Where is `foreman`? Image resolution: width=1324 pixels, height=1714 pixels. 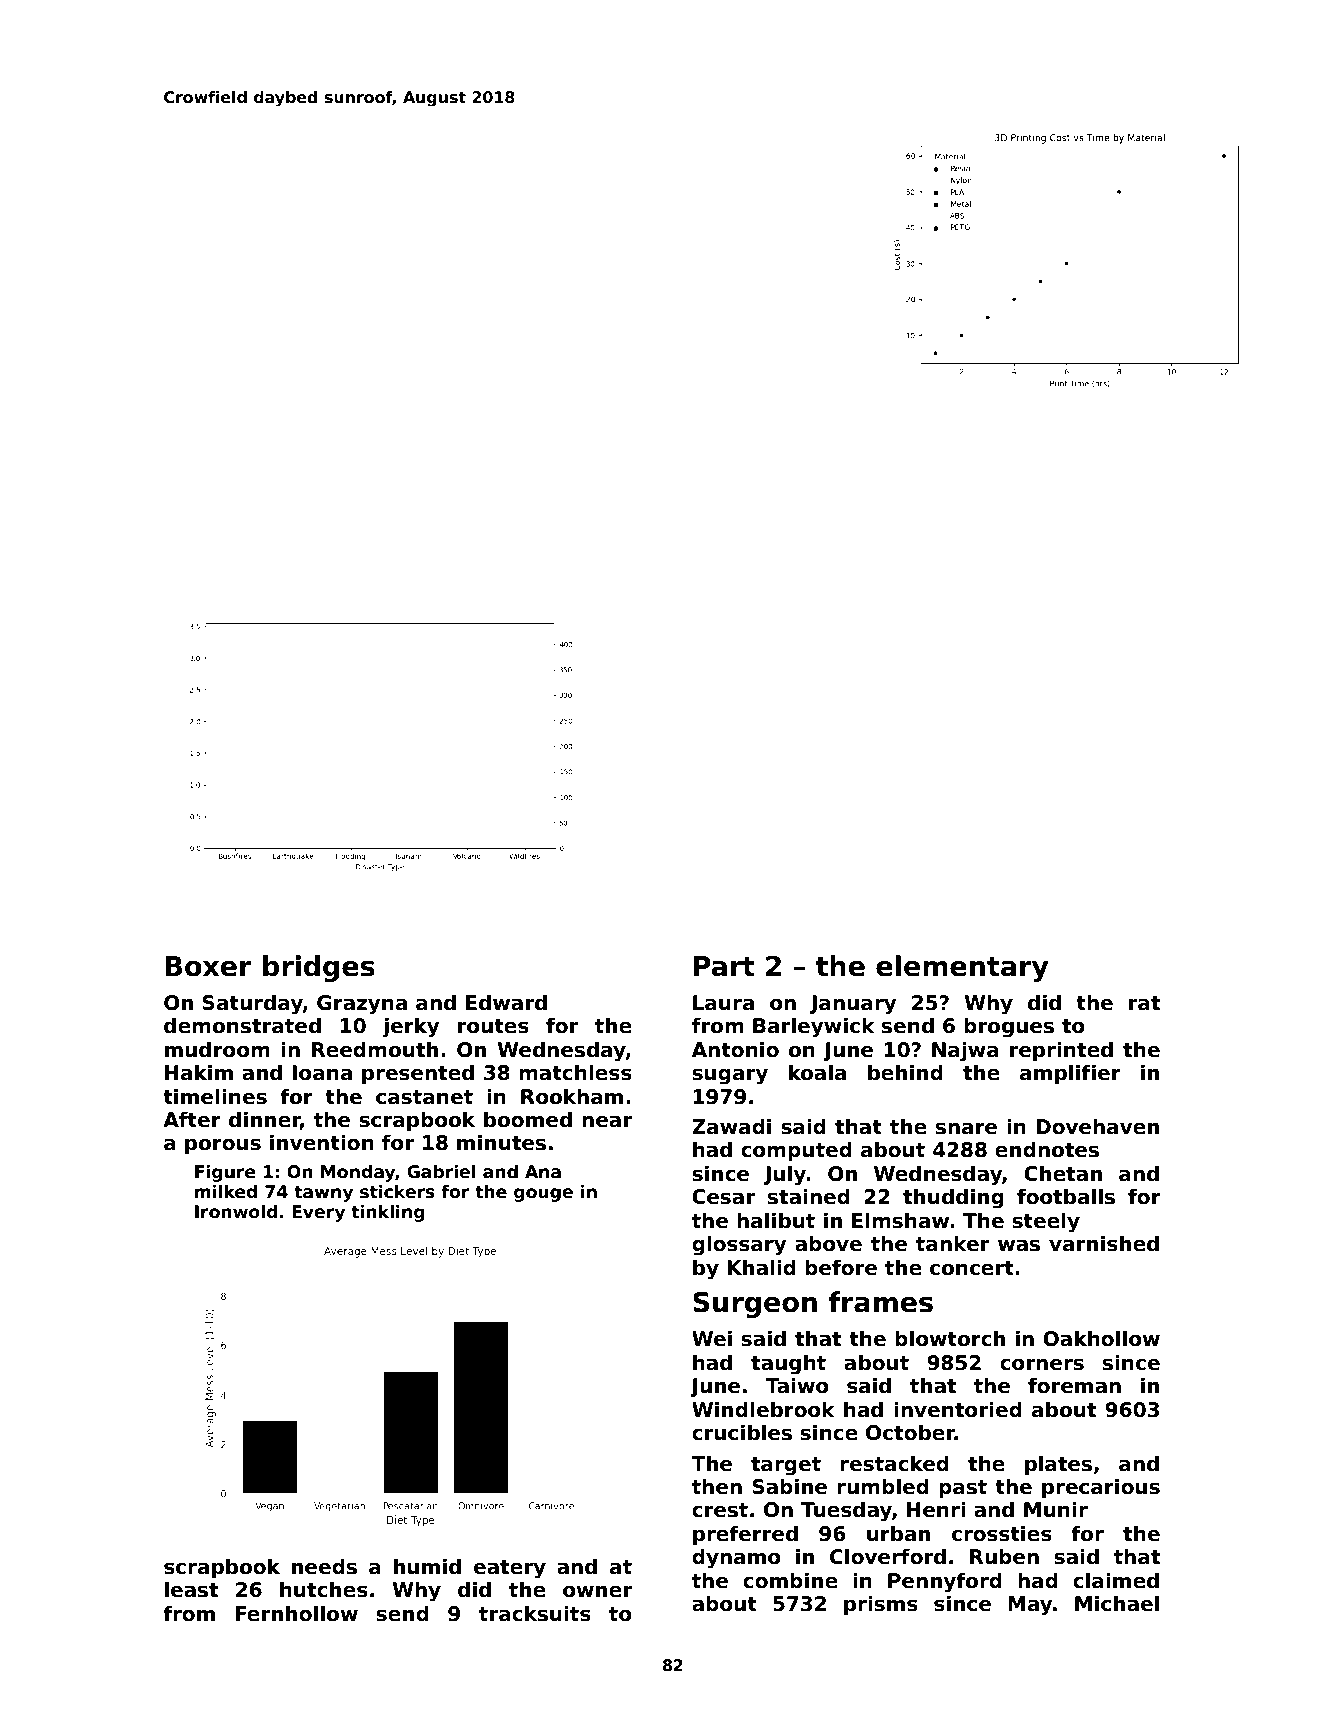
foreman is located at coordinates (1074, 1385).
